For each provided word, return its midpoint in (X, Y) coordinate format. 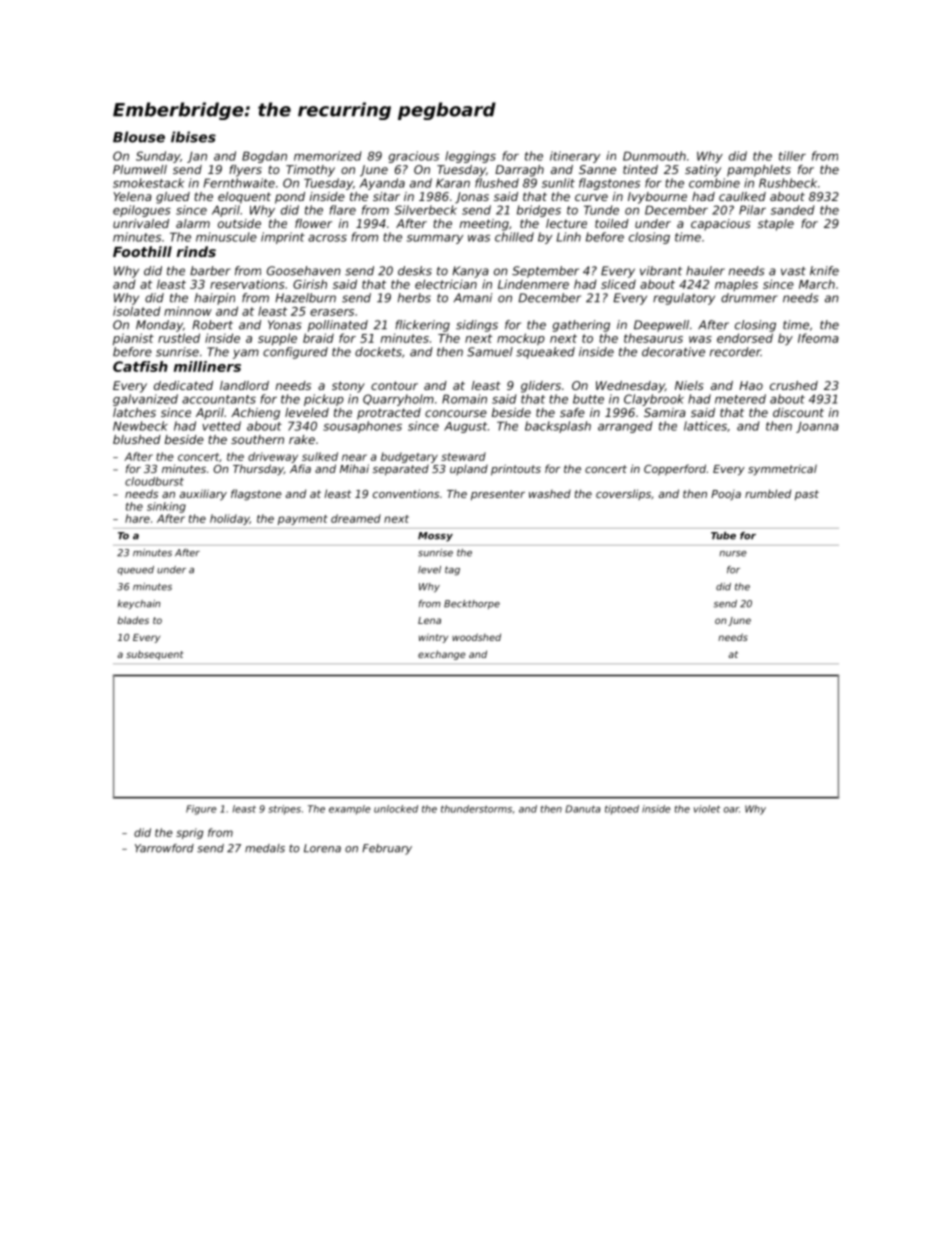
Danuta (583, 809)
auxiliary (203, 495)
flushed (497, 183)
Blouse (139, 137)
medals (265, 848)
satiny (703, 171)
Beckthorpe (472, 604)
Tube (723, 536)
